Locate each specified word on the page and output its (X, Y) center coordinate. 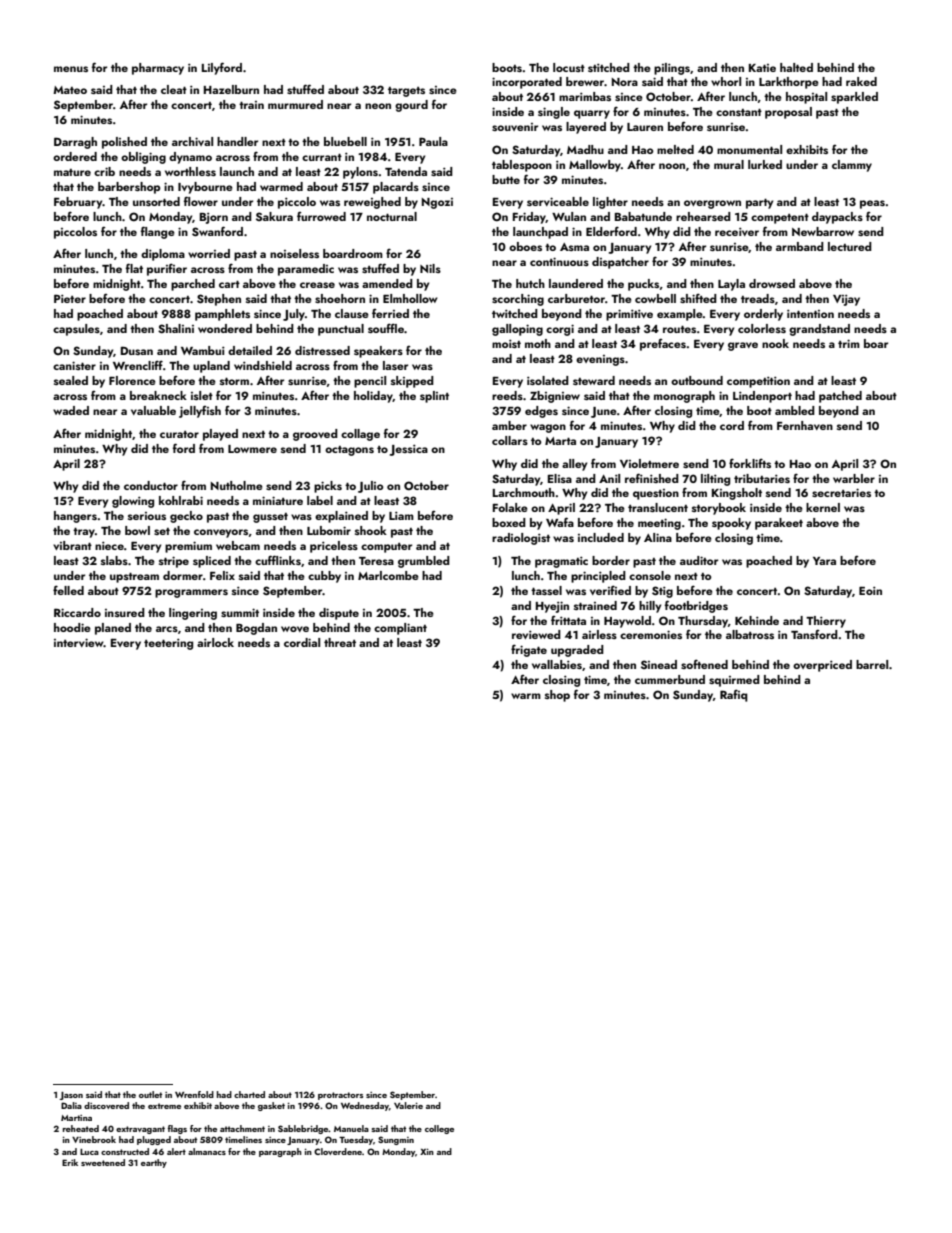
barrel (872, 664)
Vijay (846, 300)
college (439, 1129)
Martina (76, 1118)
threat (340, 642)
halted (796, 67)
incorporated (527, 83)
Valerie (408, 1105)
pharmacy (158, 69)
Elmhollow (410, 298)
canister (74, 365)
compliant (400, 629)
